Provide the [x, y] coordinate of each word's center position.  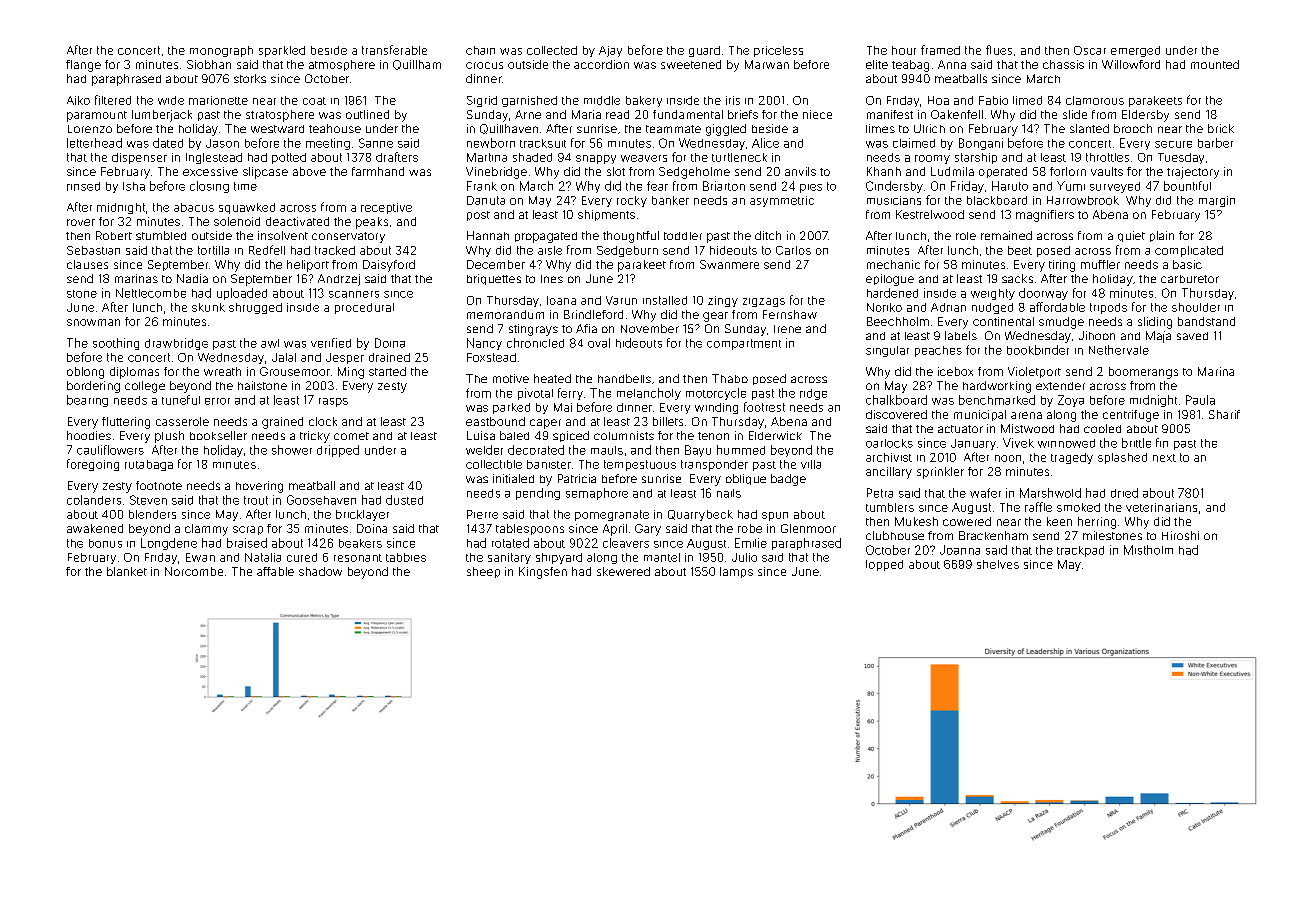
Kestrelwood [930, 214]
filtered [113, 100]
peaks [372, 223]
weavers [644, 158]
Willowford [1131, 64]
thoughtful [631, 237]
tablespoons [530, 529]
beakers [360, 543]
